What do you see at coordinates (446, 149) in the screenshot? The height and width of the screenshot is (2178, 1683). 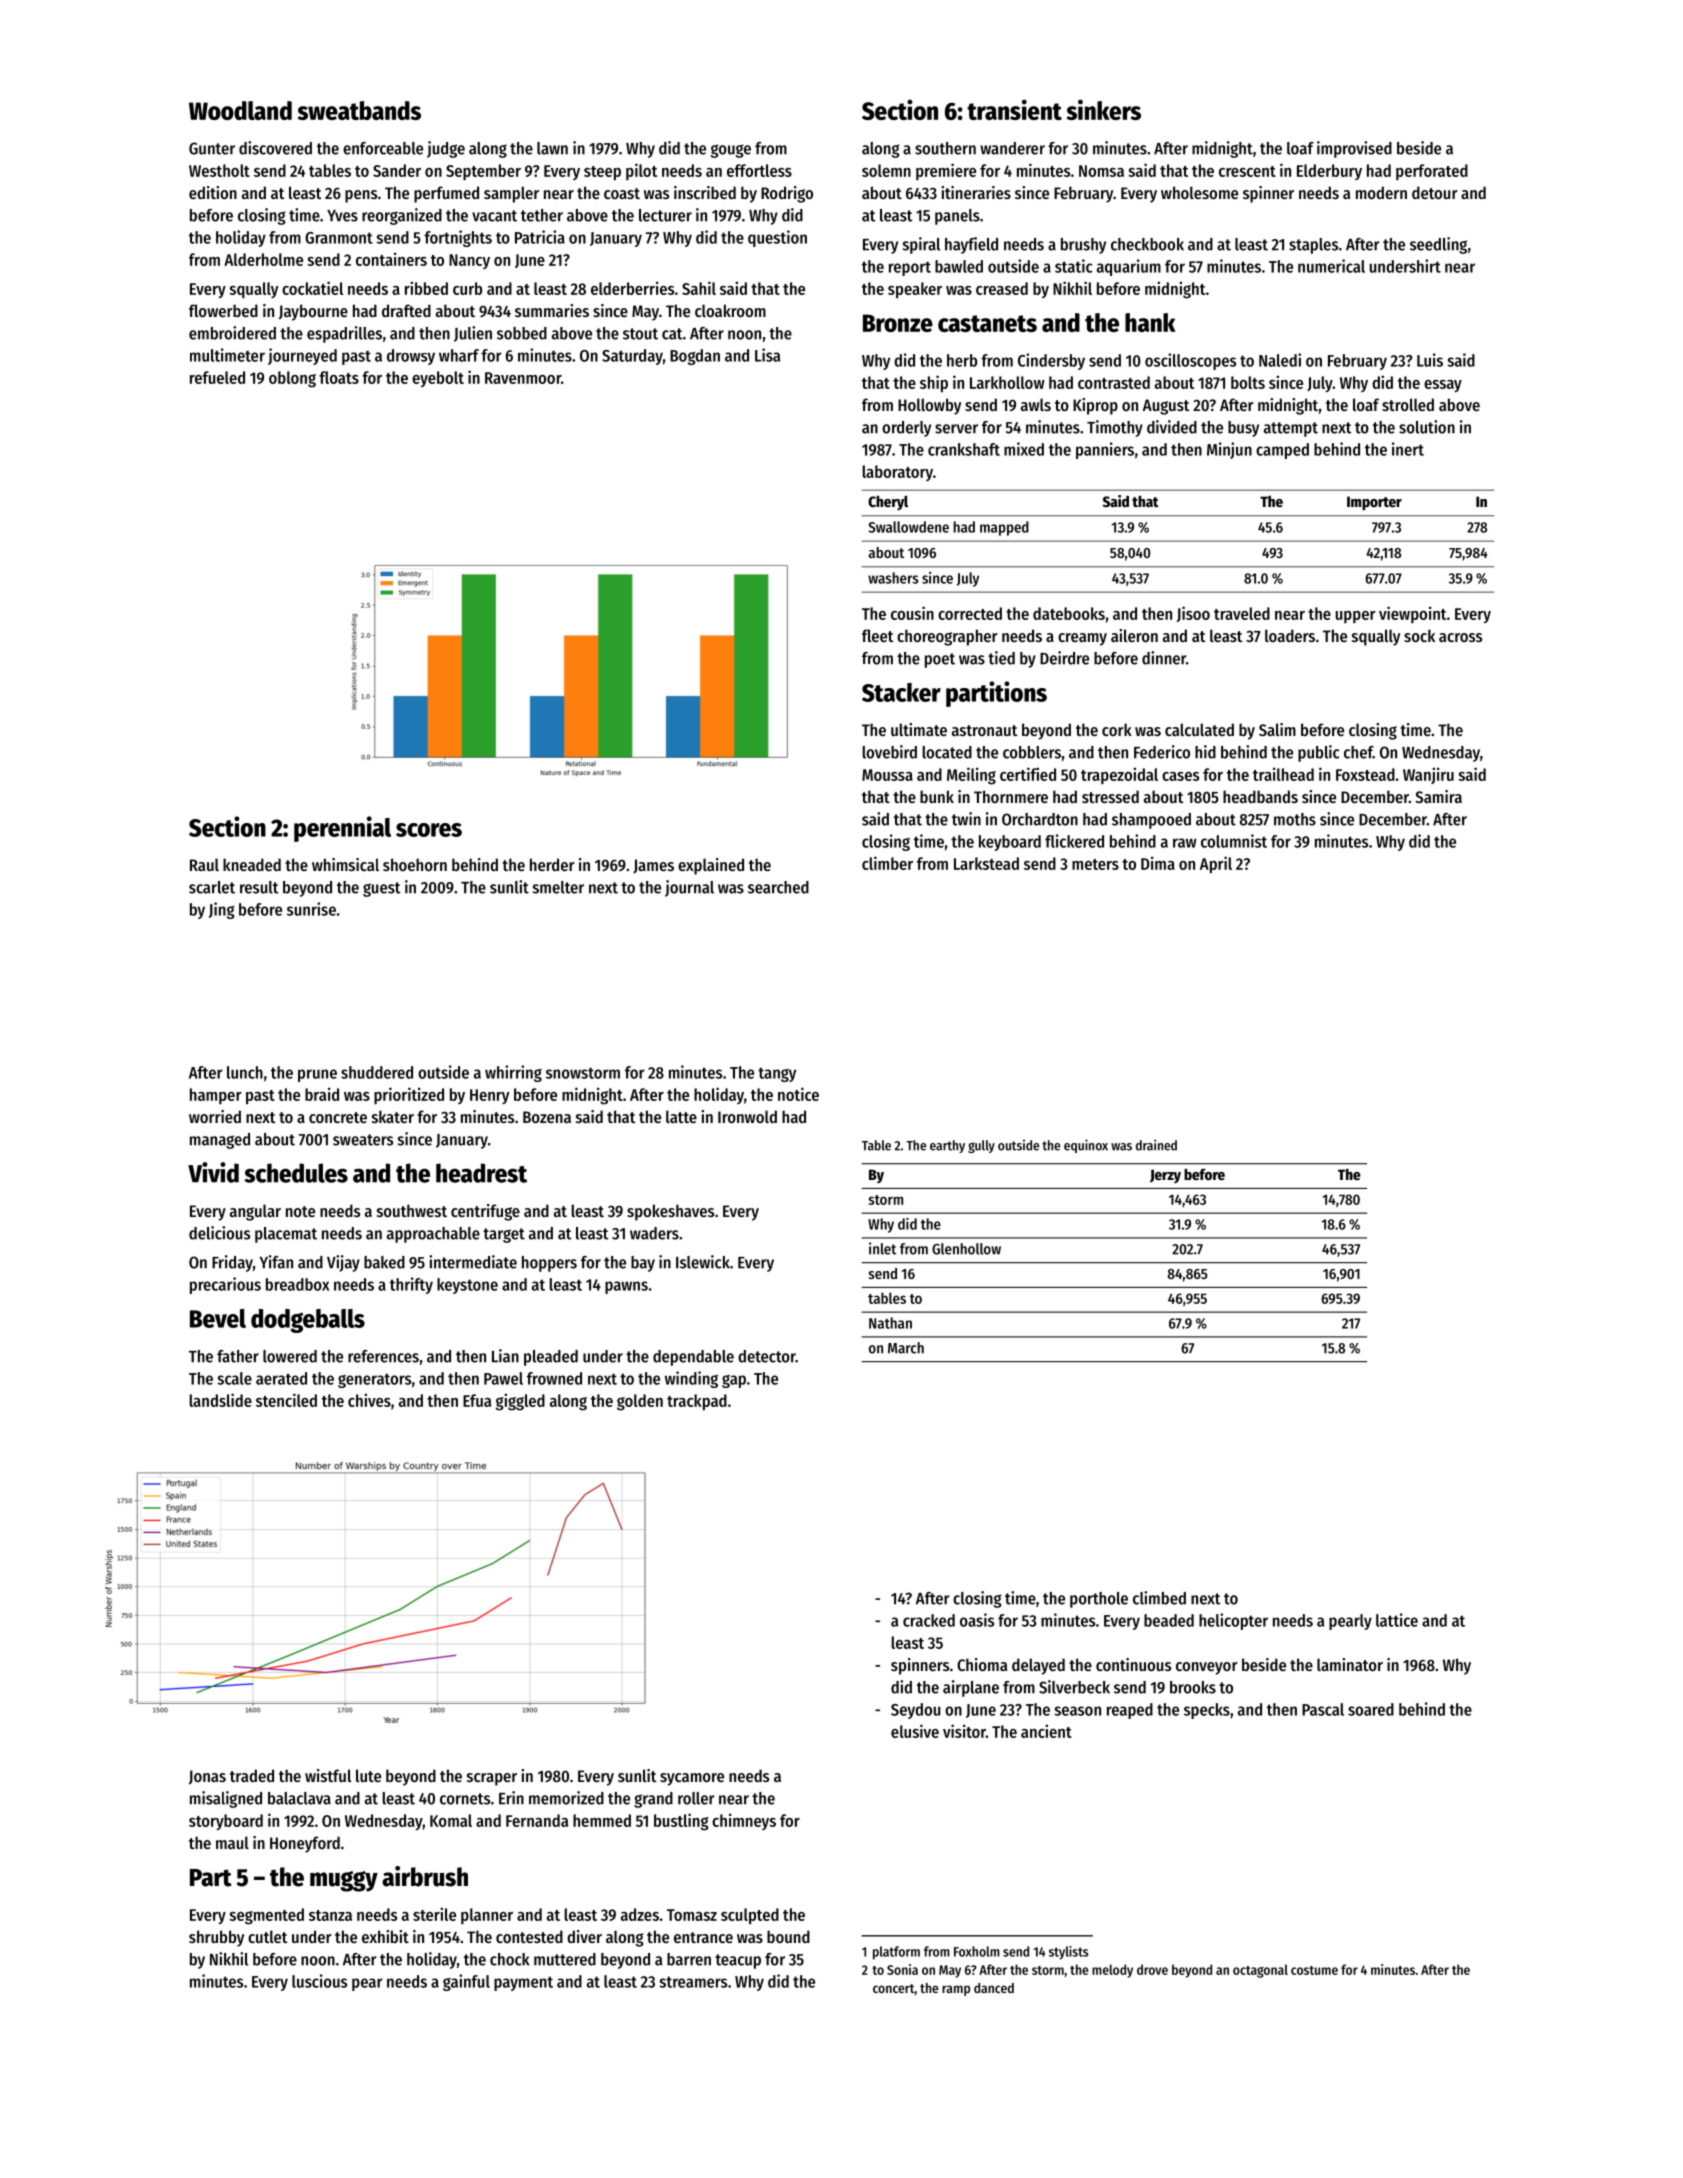 I see `judge` at bounding box center [446, 149].
